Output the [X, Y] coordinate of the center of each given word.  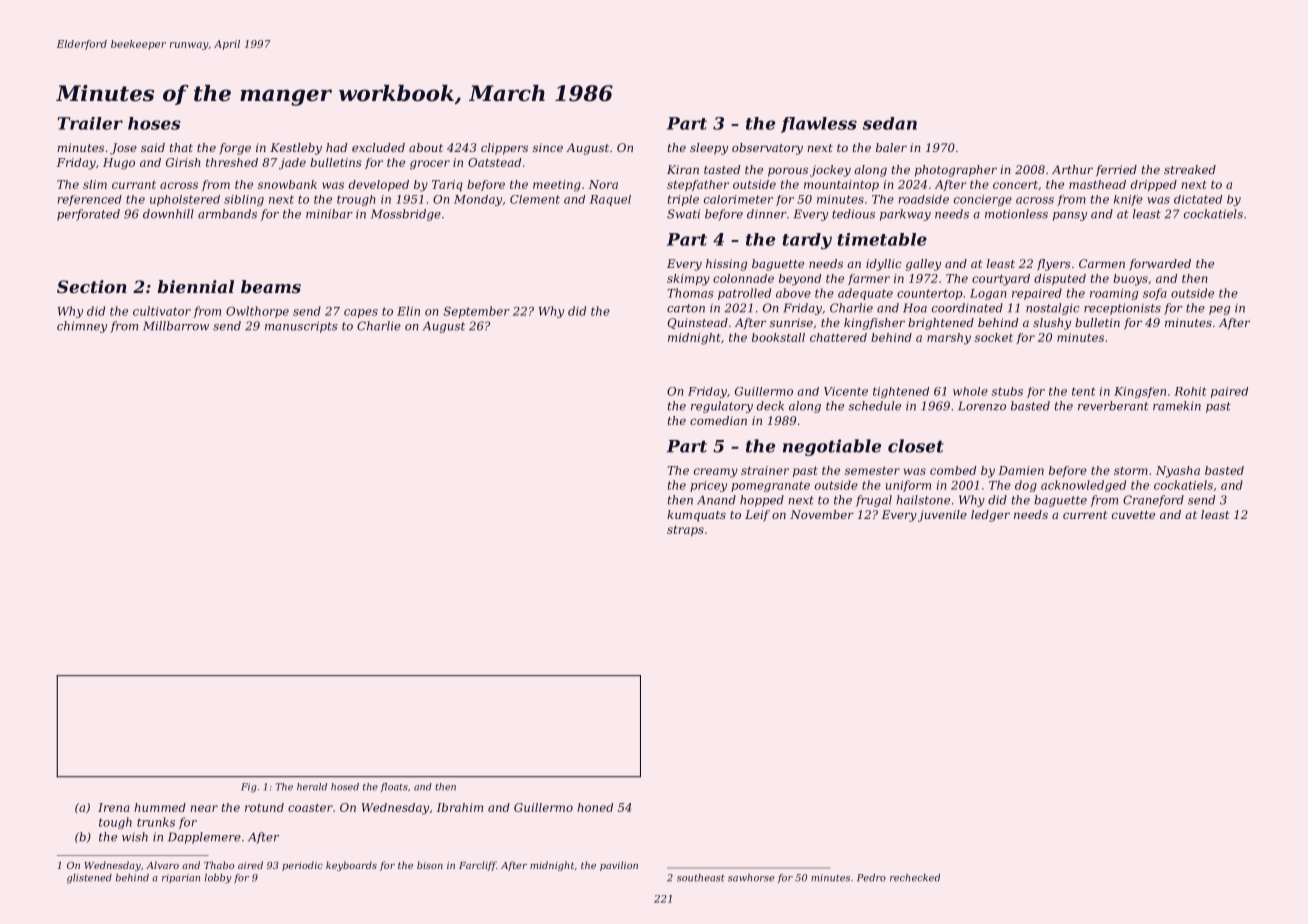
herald [312, 787]
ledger [990, 516]
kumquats [696, 516]
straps [685, 530]
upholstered [185, 200]
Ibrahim [460, 807]
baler [891, 147]
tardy [807, 241]
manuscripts [301, 327]
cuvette [1133, 515]
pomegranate [770, 486]
